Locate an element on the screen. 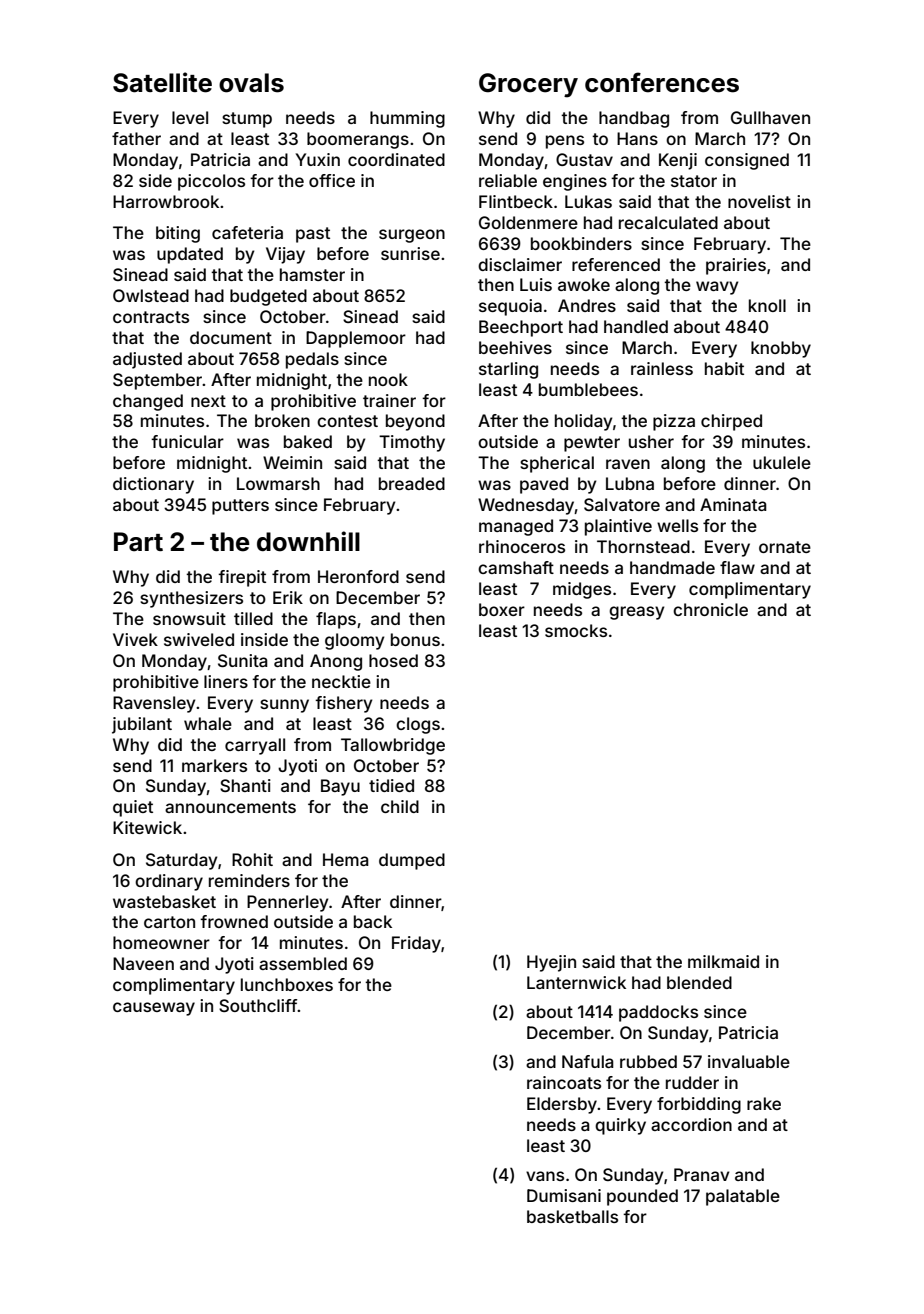 The width and height of the screenshot is (924, 1314). rake is located at coordinates (764, 1103).
